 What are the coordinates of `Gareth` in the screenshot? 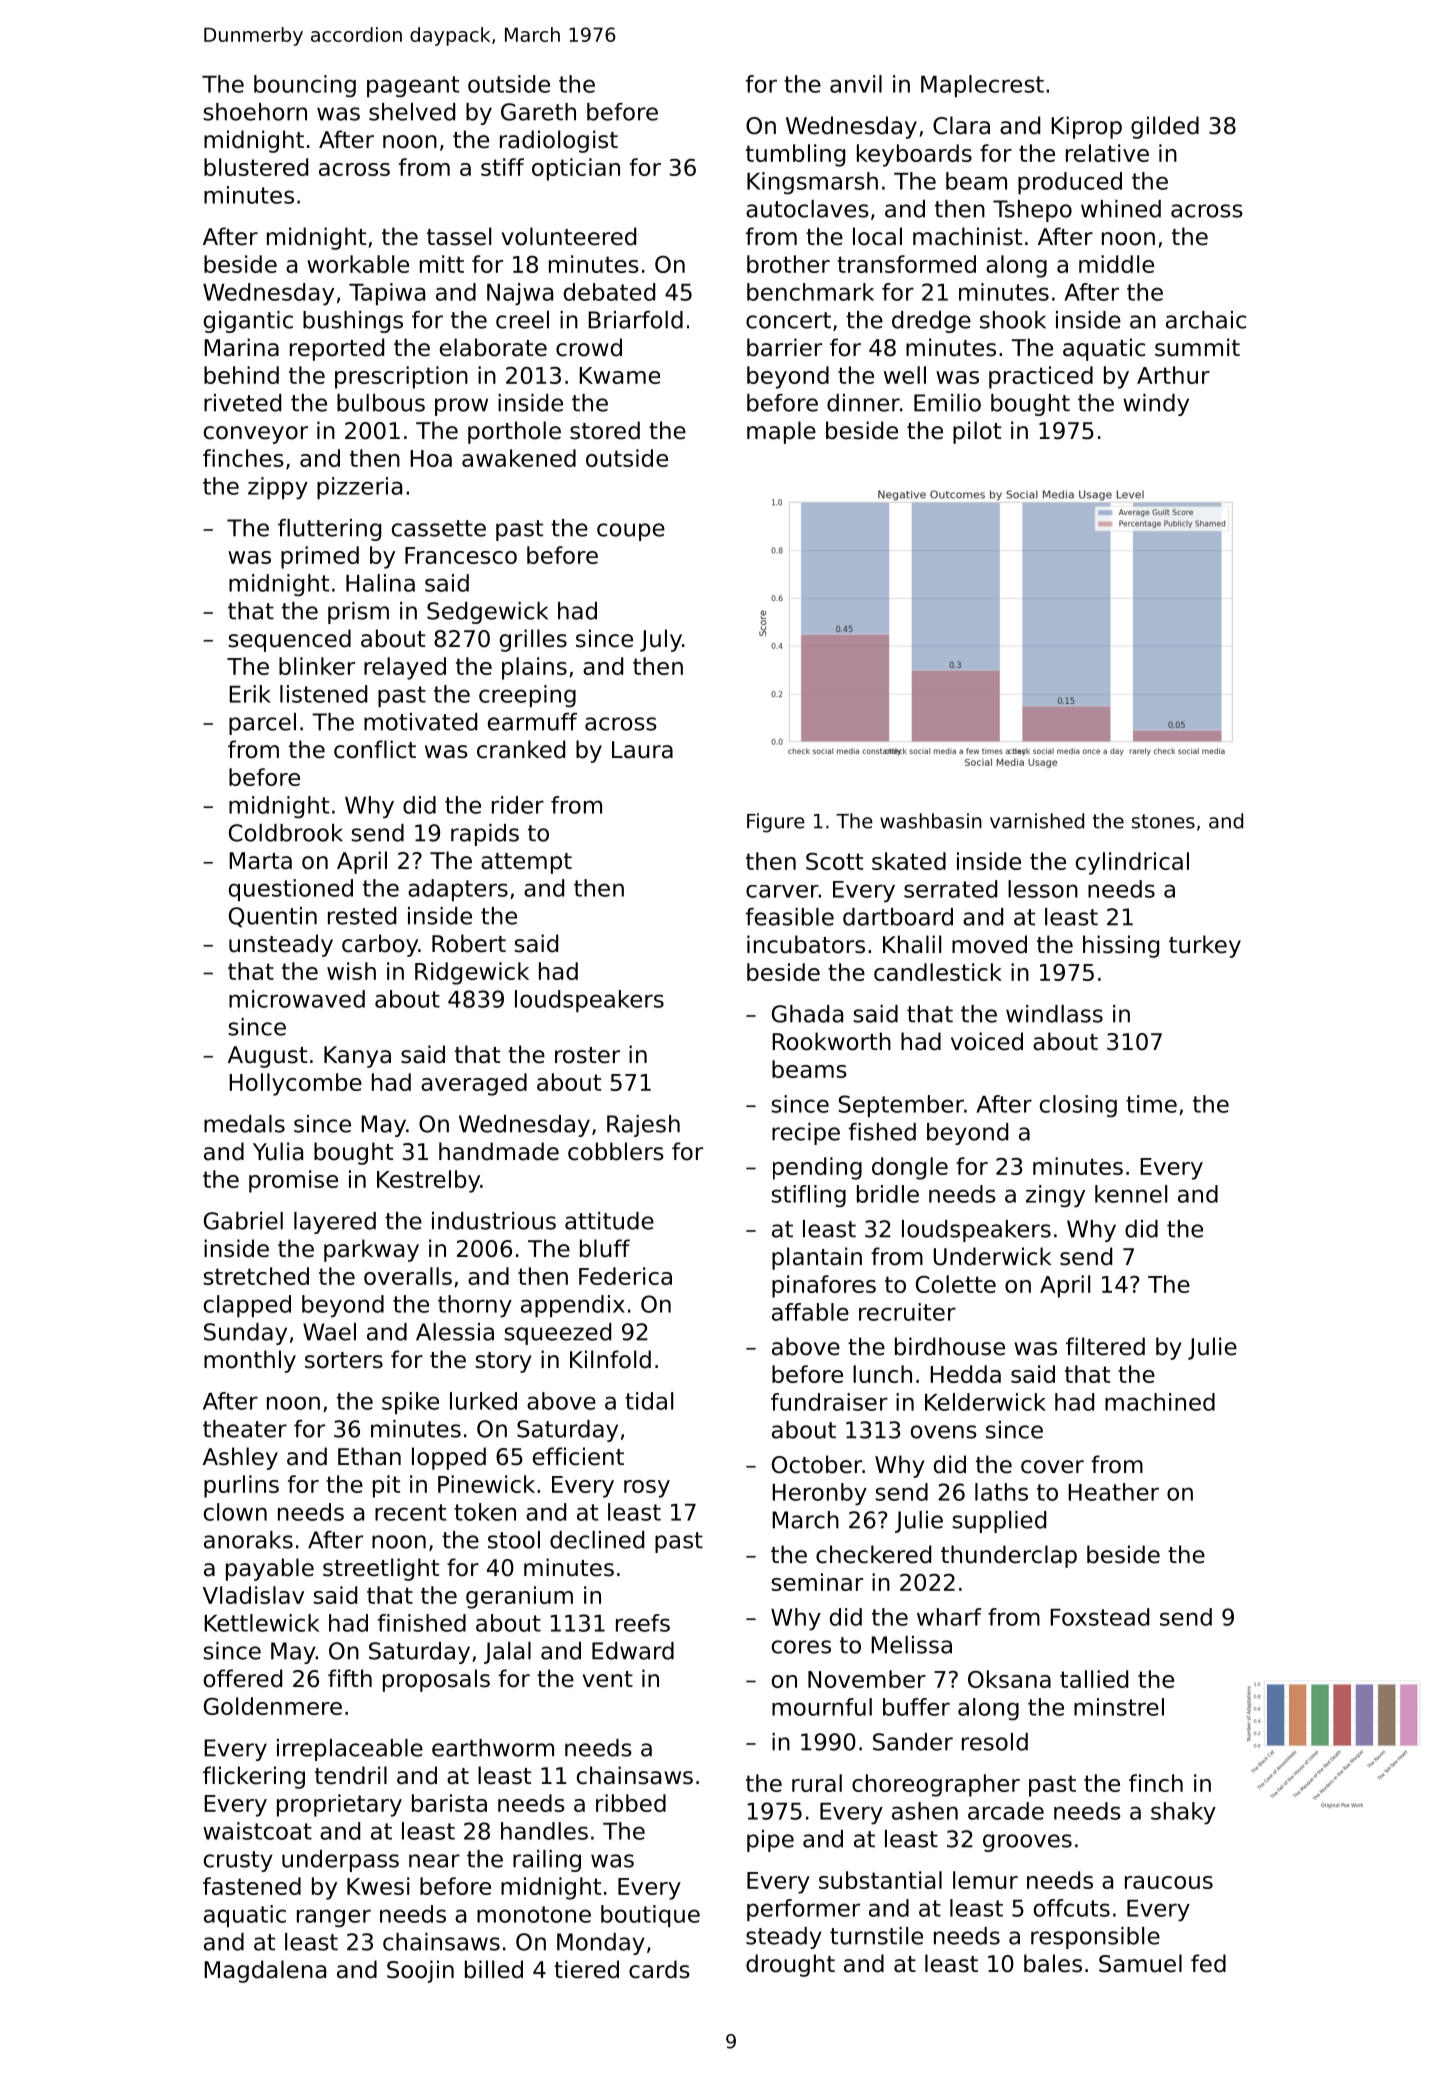 It's located at (538, 112).
